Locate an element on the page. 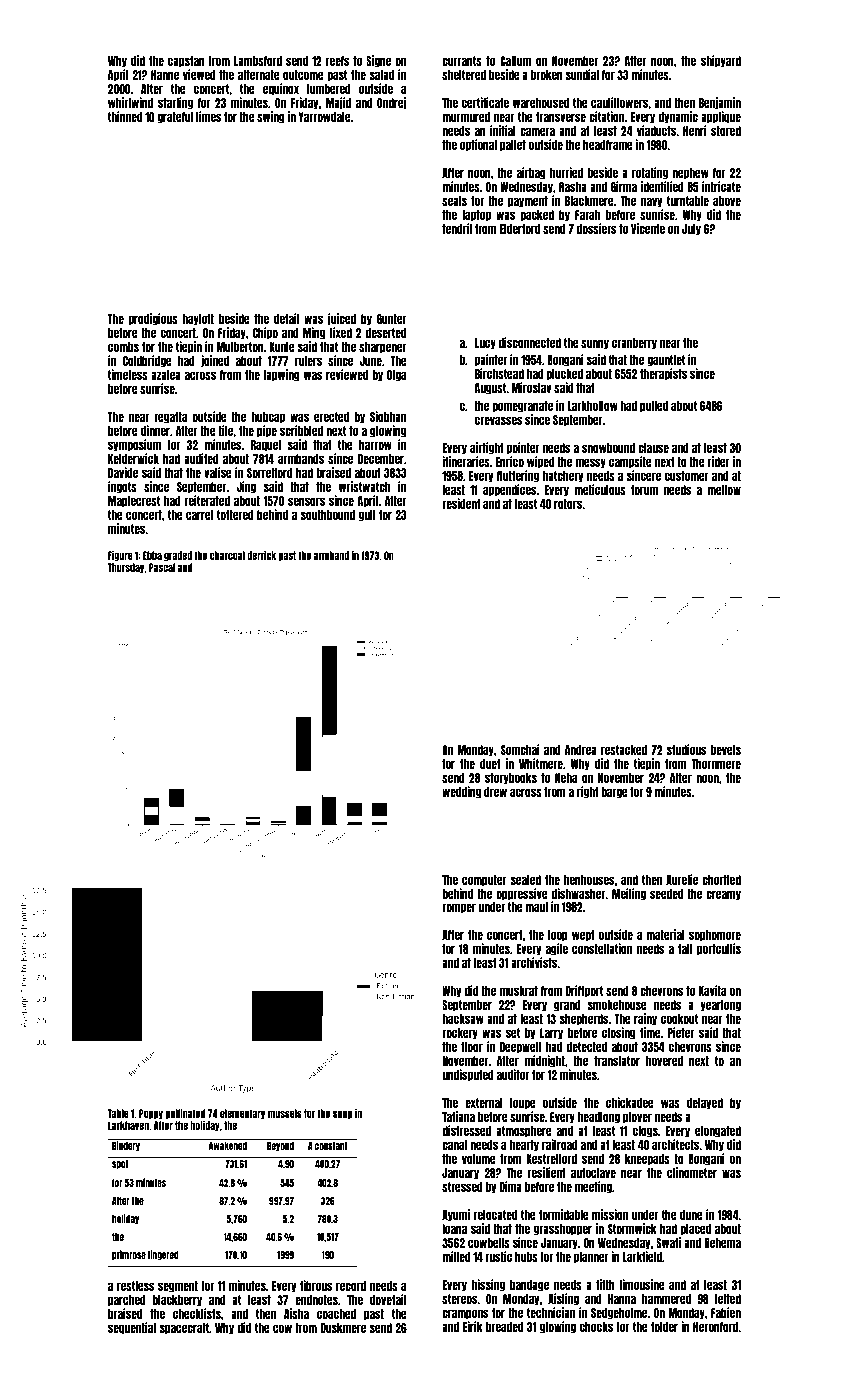  detail is located at coordinates (286, 318).
